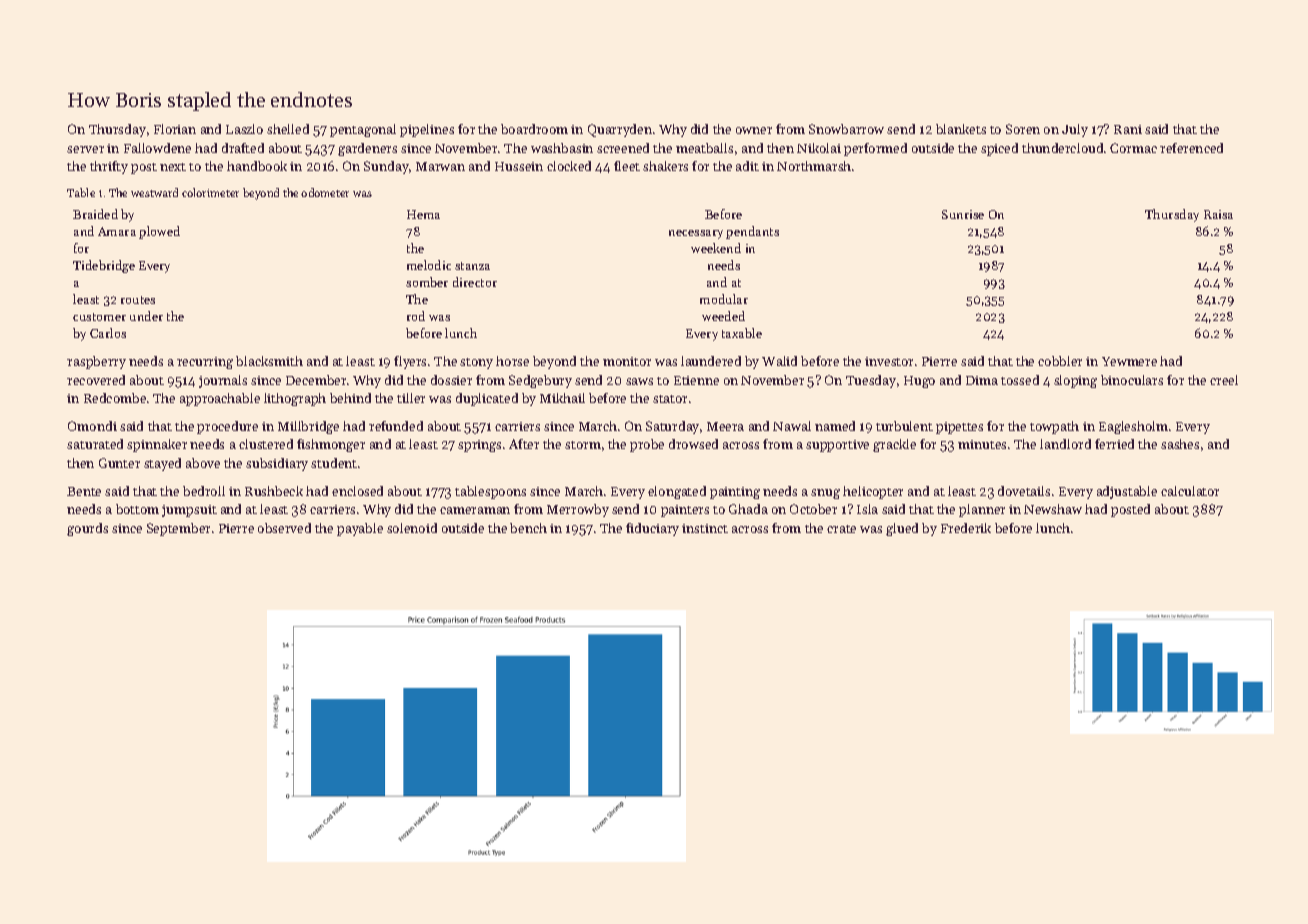 This image has width=1308, height=924. I want to click on melodic, so click(429, 265).
